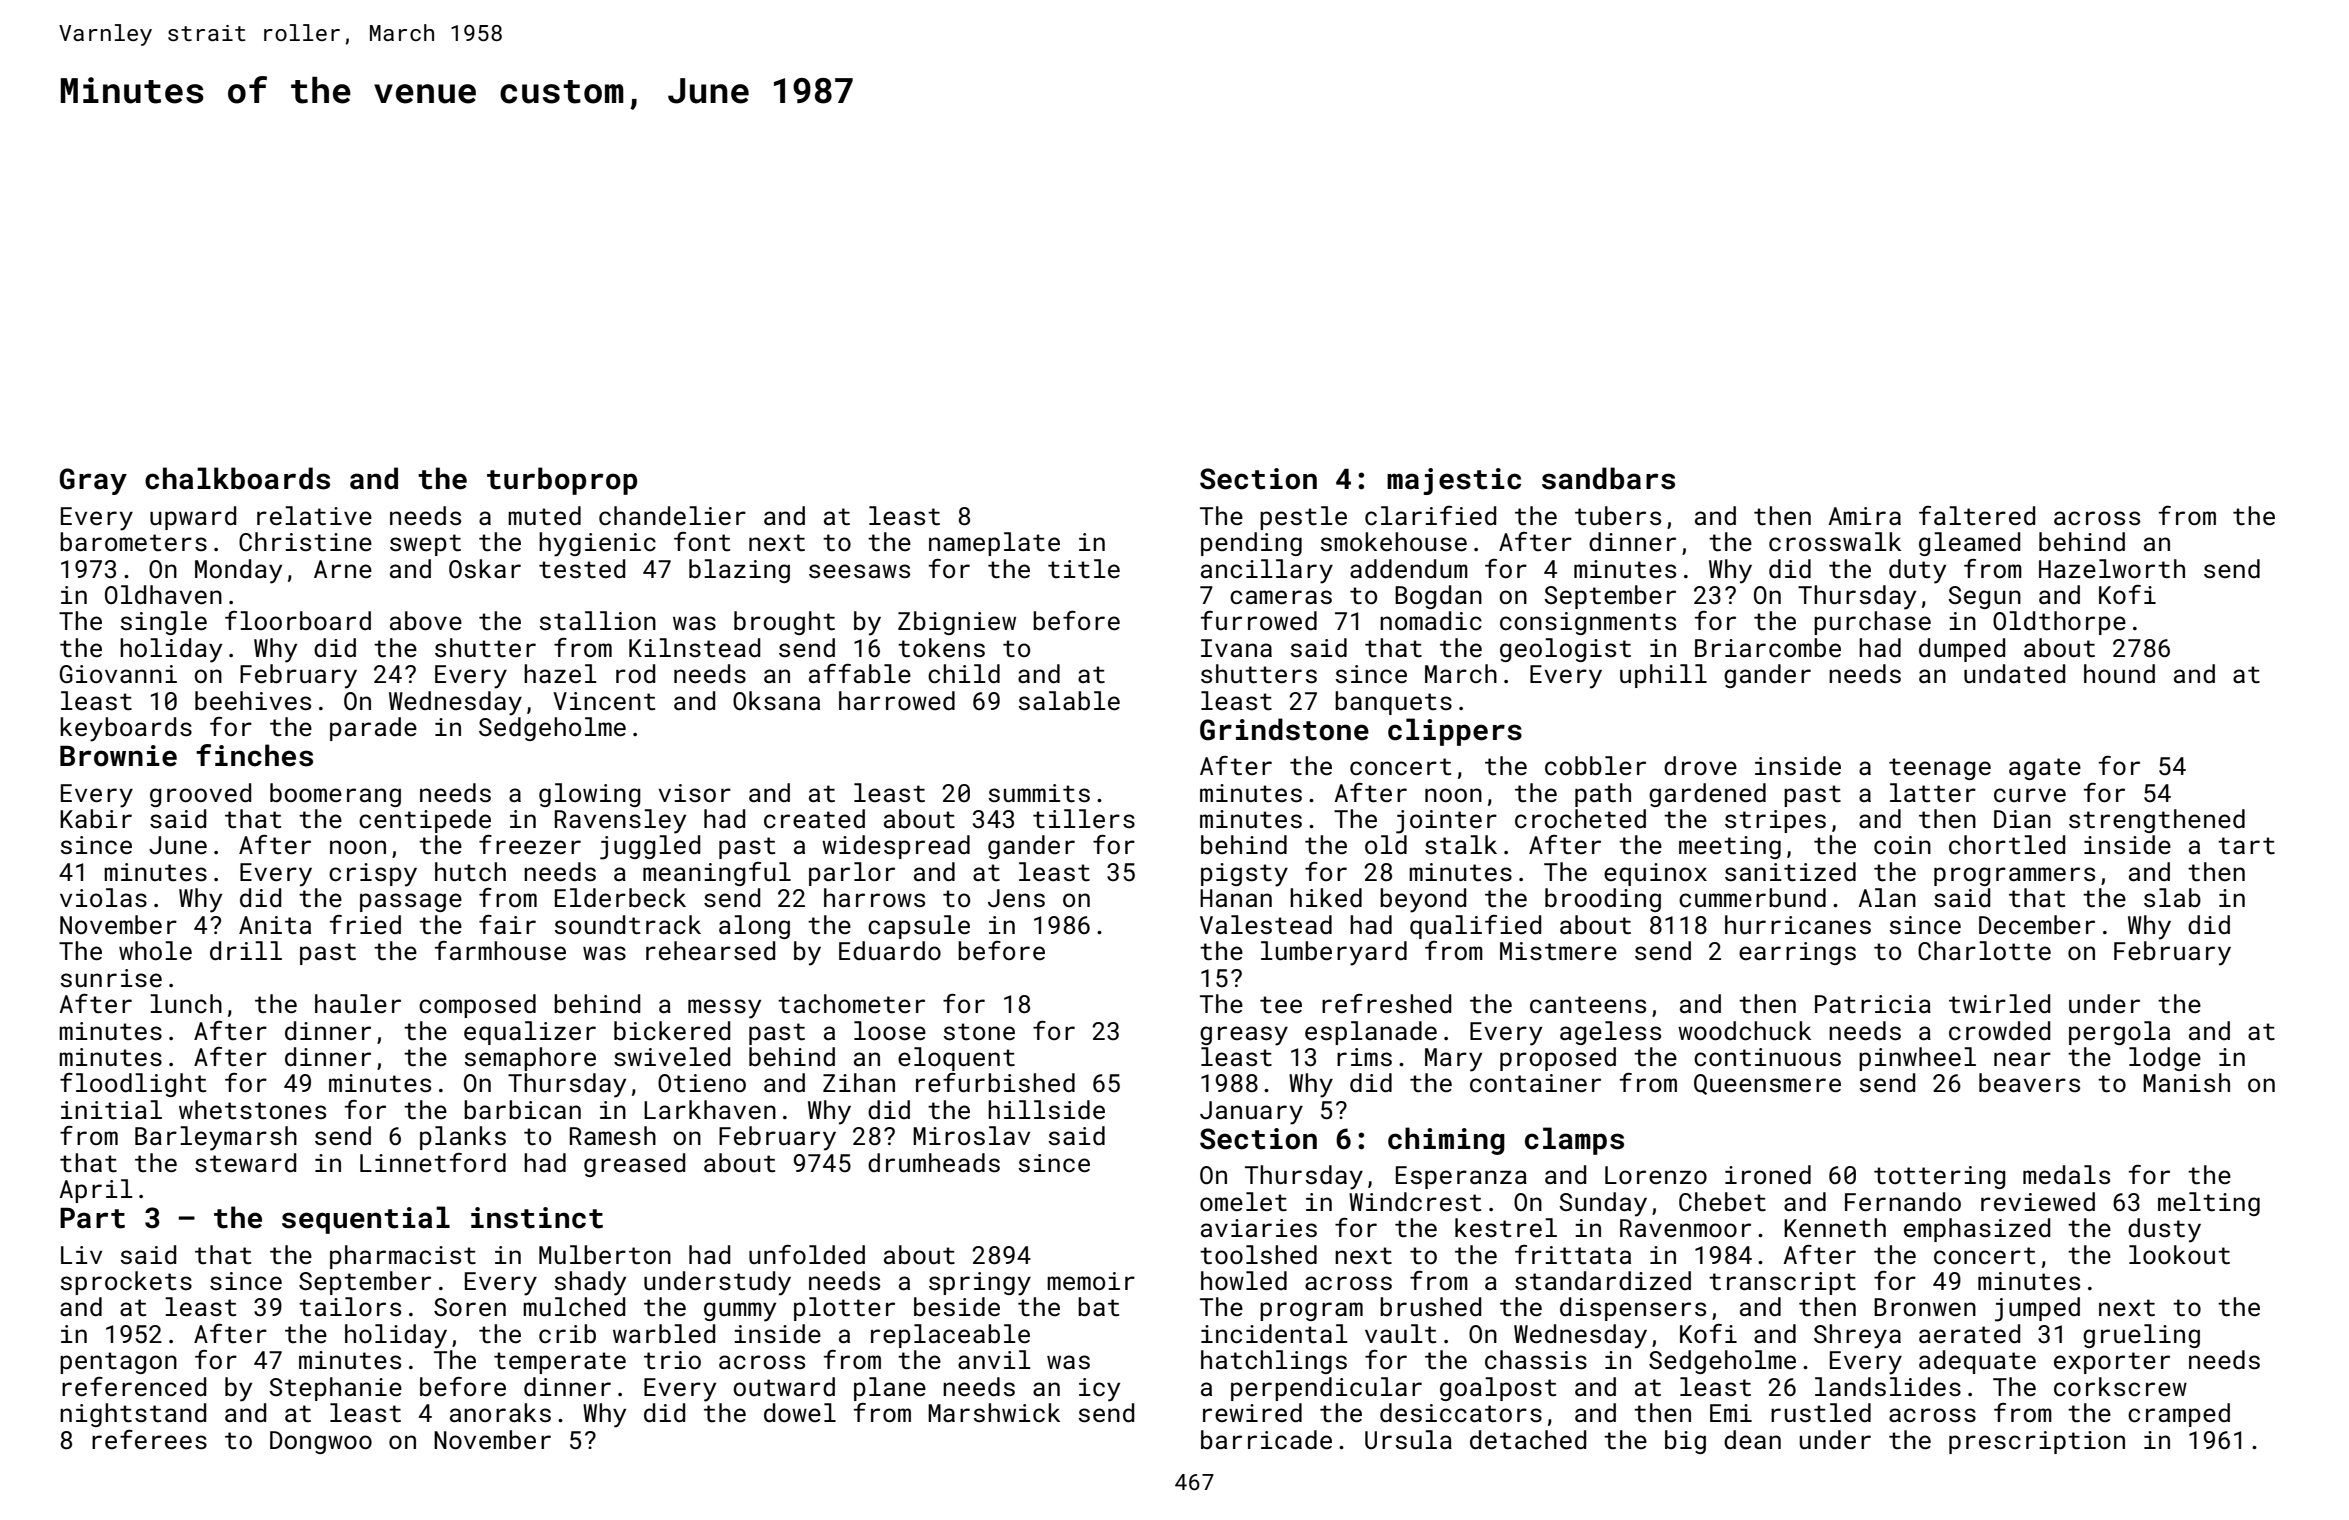 The height and width of the screenshot is (1520, 2349). Describe the element at coordinates (2037, 925) in the screenshot. I see `December` at that location.
